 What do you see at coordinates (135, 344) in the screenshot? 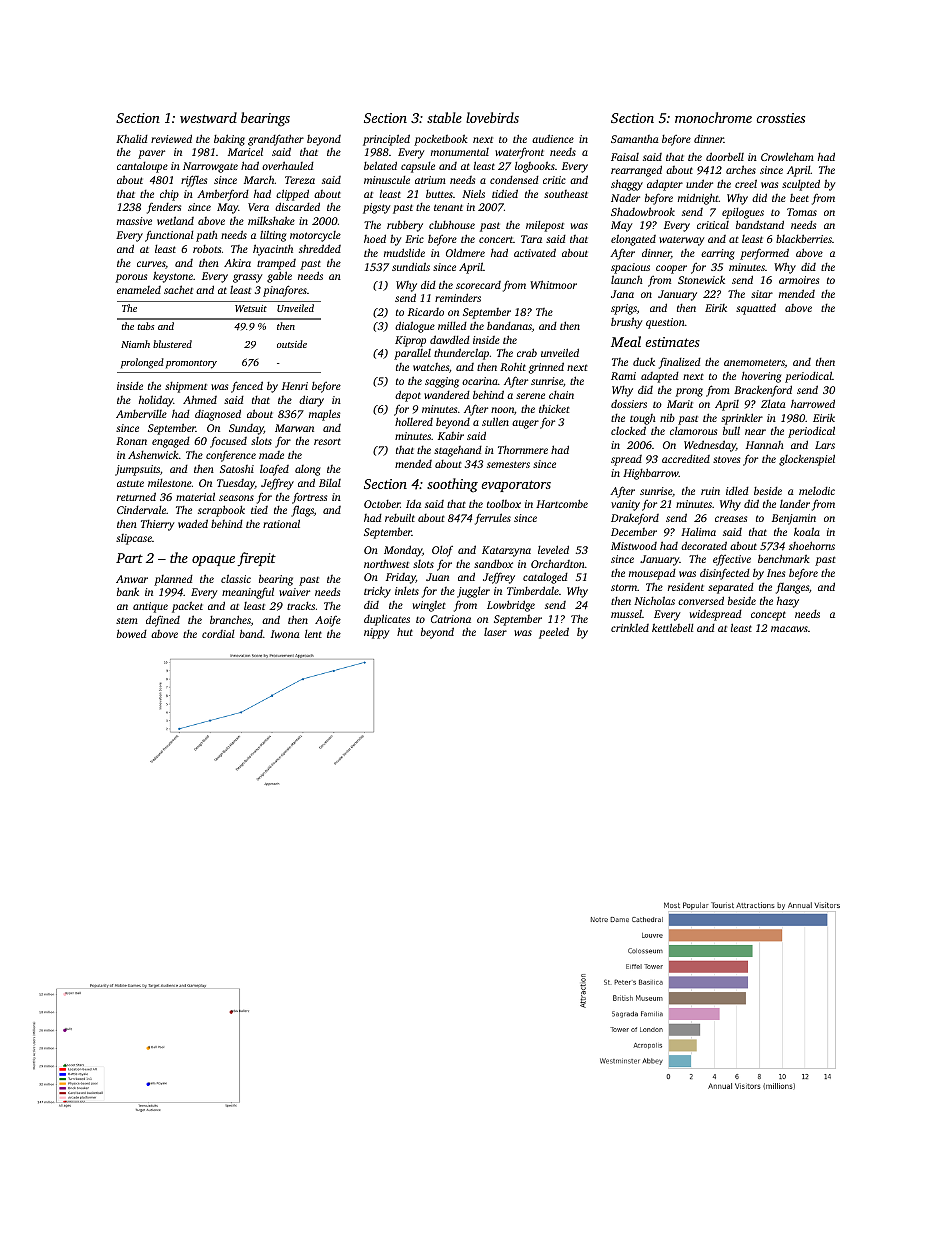
I see `Niamh` at bounding box center [135, 344].
